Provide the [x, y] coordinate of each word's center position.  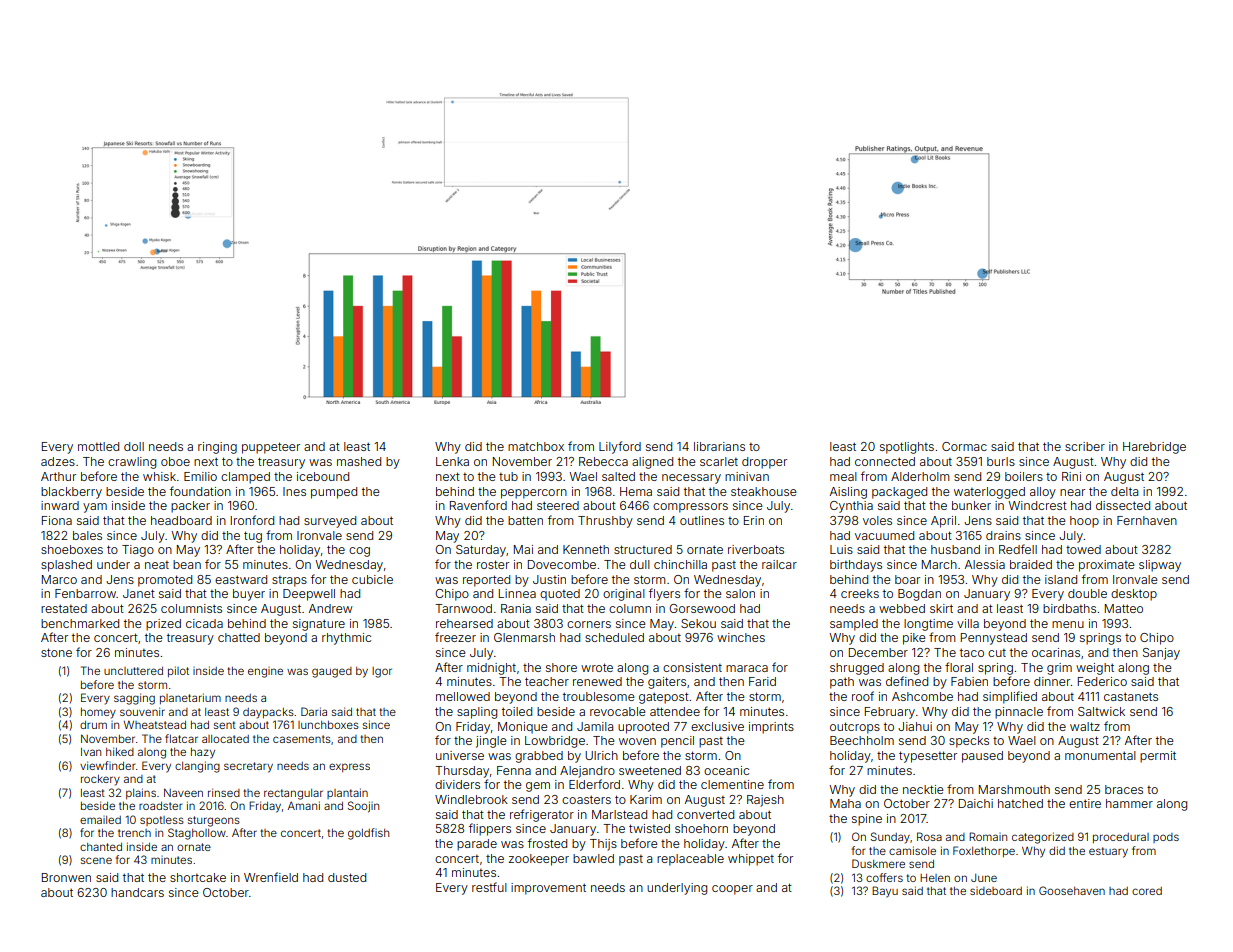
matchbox [536, 446]
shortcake [198, 877]
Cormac [964, 446]
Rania [516, 608]
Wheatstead [155, 725]
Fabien [969, 681]
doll [134, 446]
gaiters [667, 683]
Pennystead [994, 639]
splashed [66, 566]
